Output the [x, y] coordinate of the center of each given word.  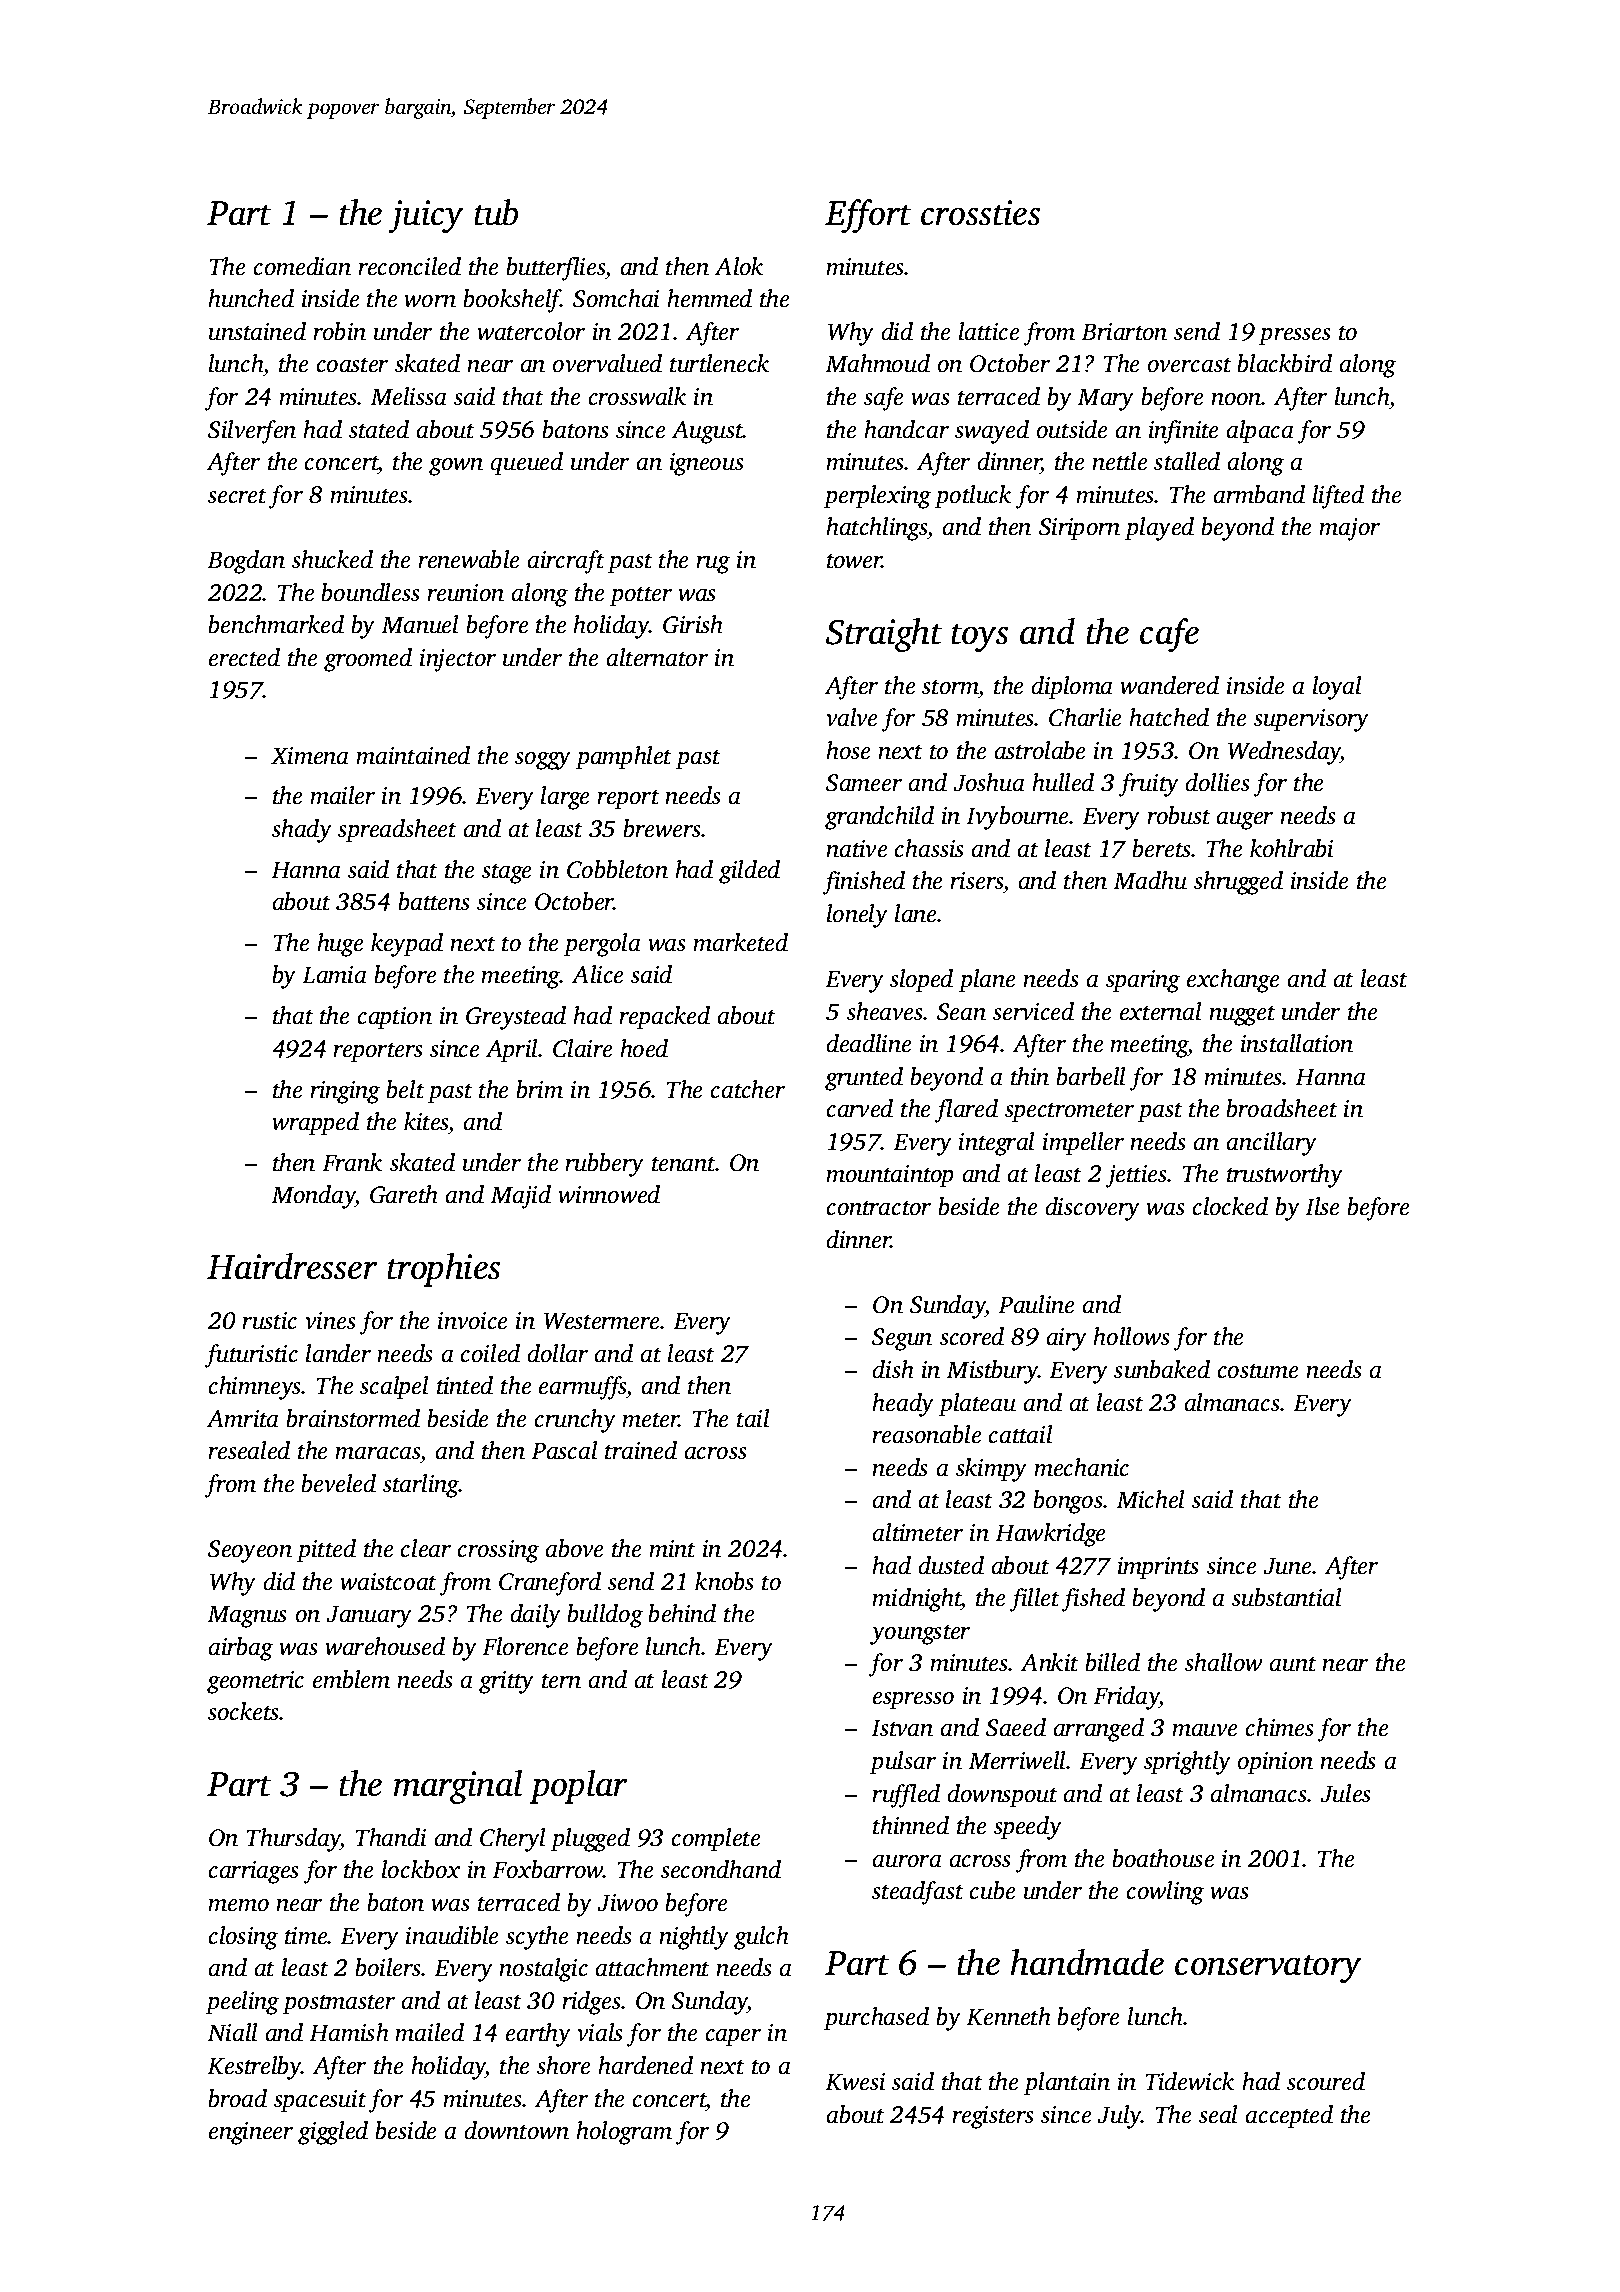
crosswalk [637, 396]
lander [338, 1353]
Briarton [1124, 332]
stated [379, 429]
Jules [1345, 1793]
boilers [388, 1967]
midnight [917, 1600]
